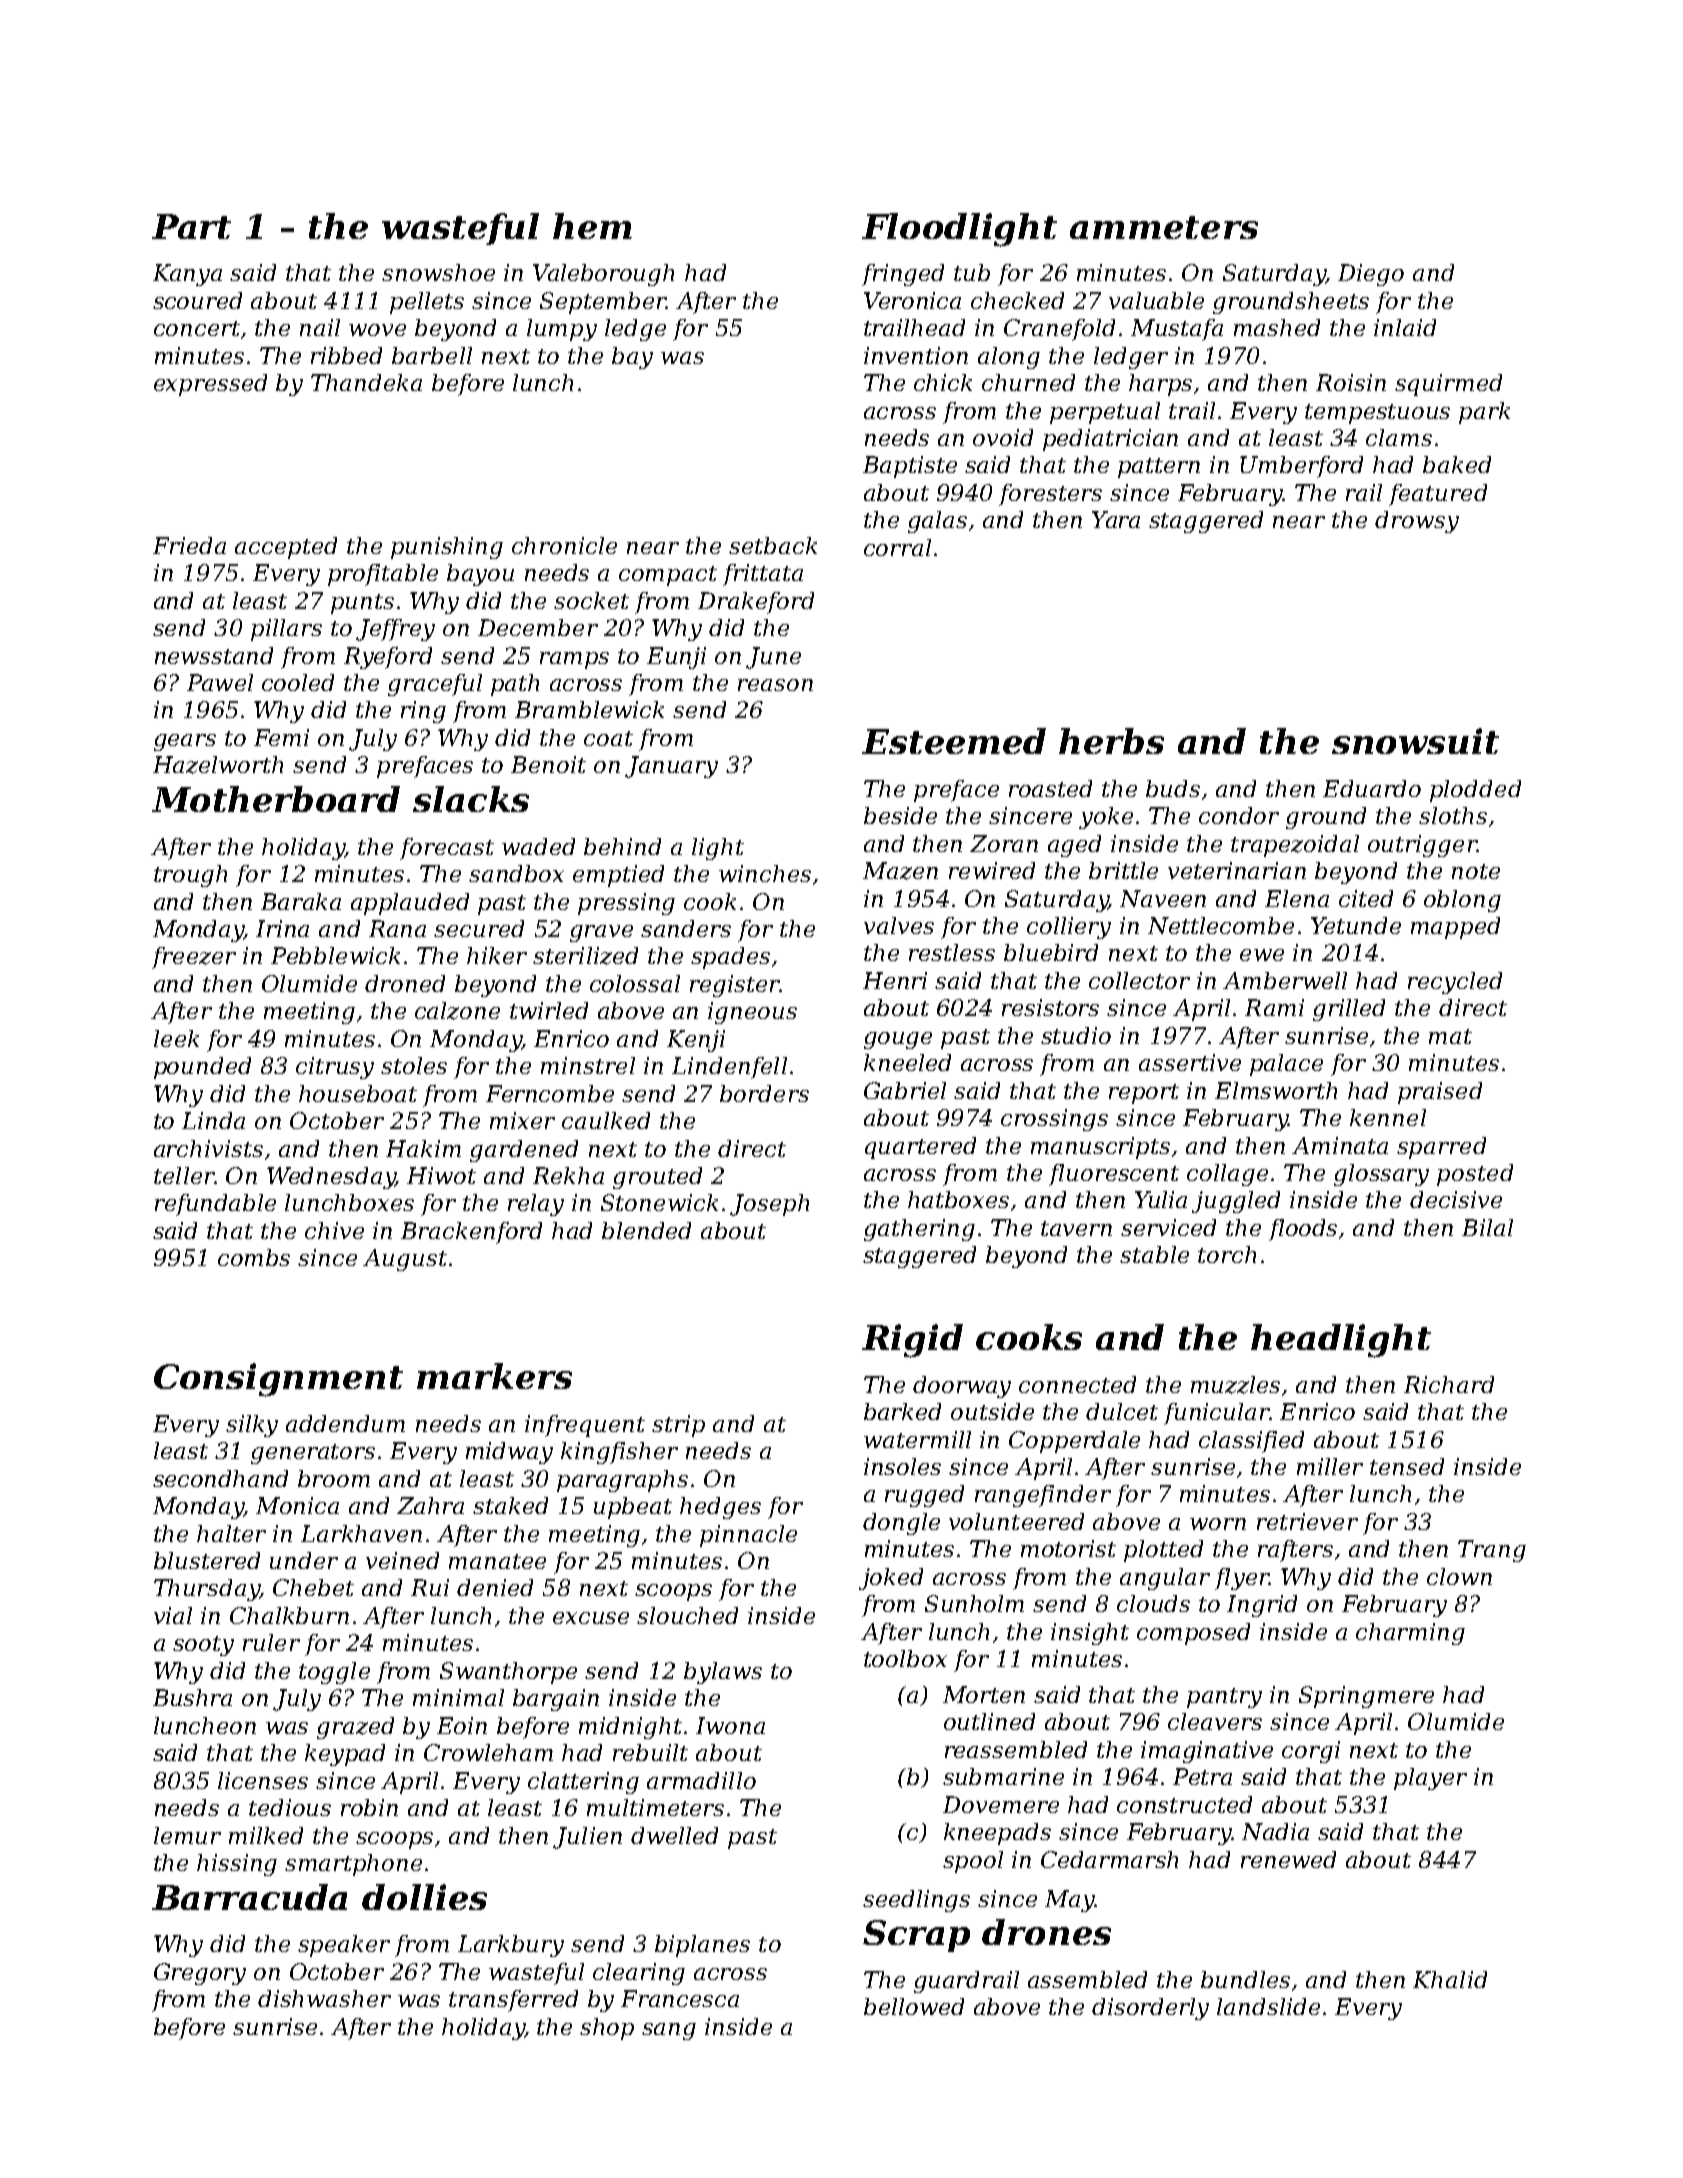 This screenshot has width=1683, height=2178. Describe the element at coordinates (914, 2006) in the screenshot. I see `bellowed` at that location.
